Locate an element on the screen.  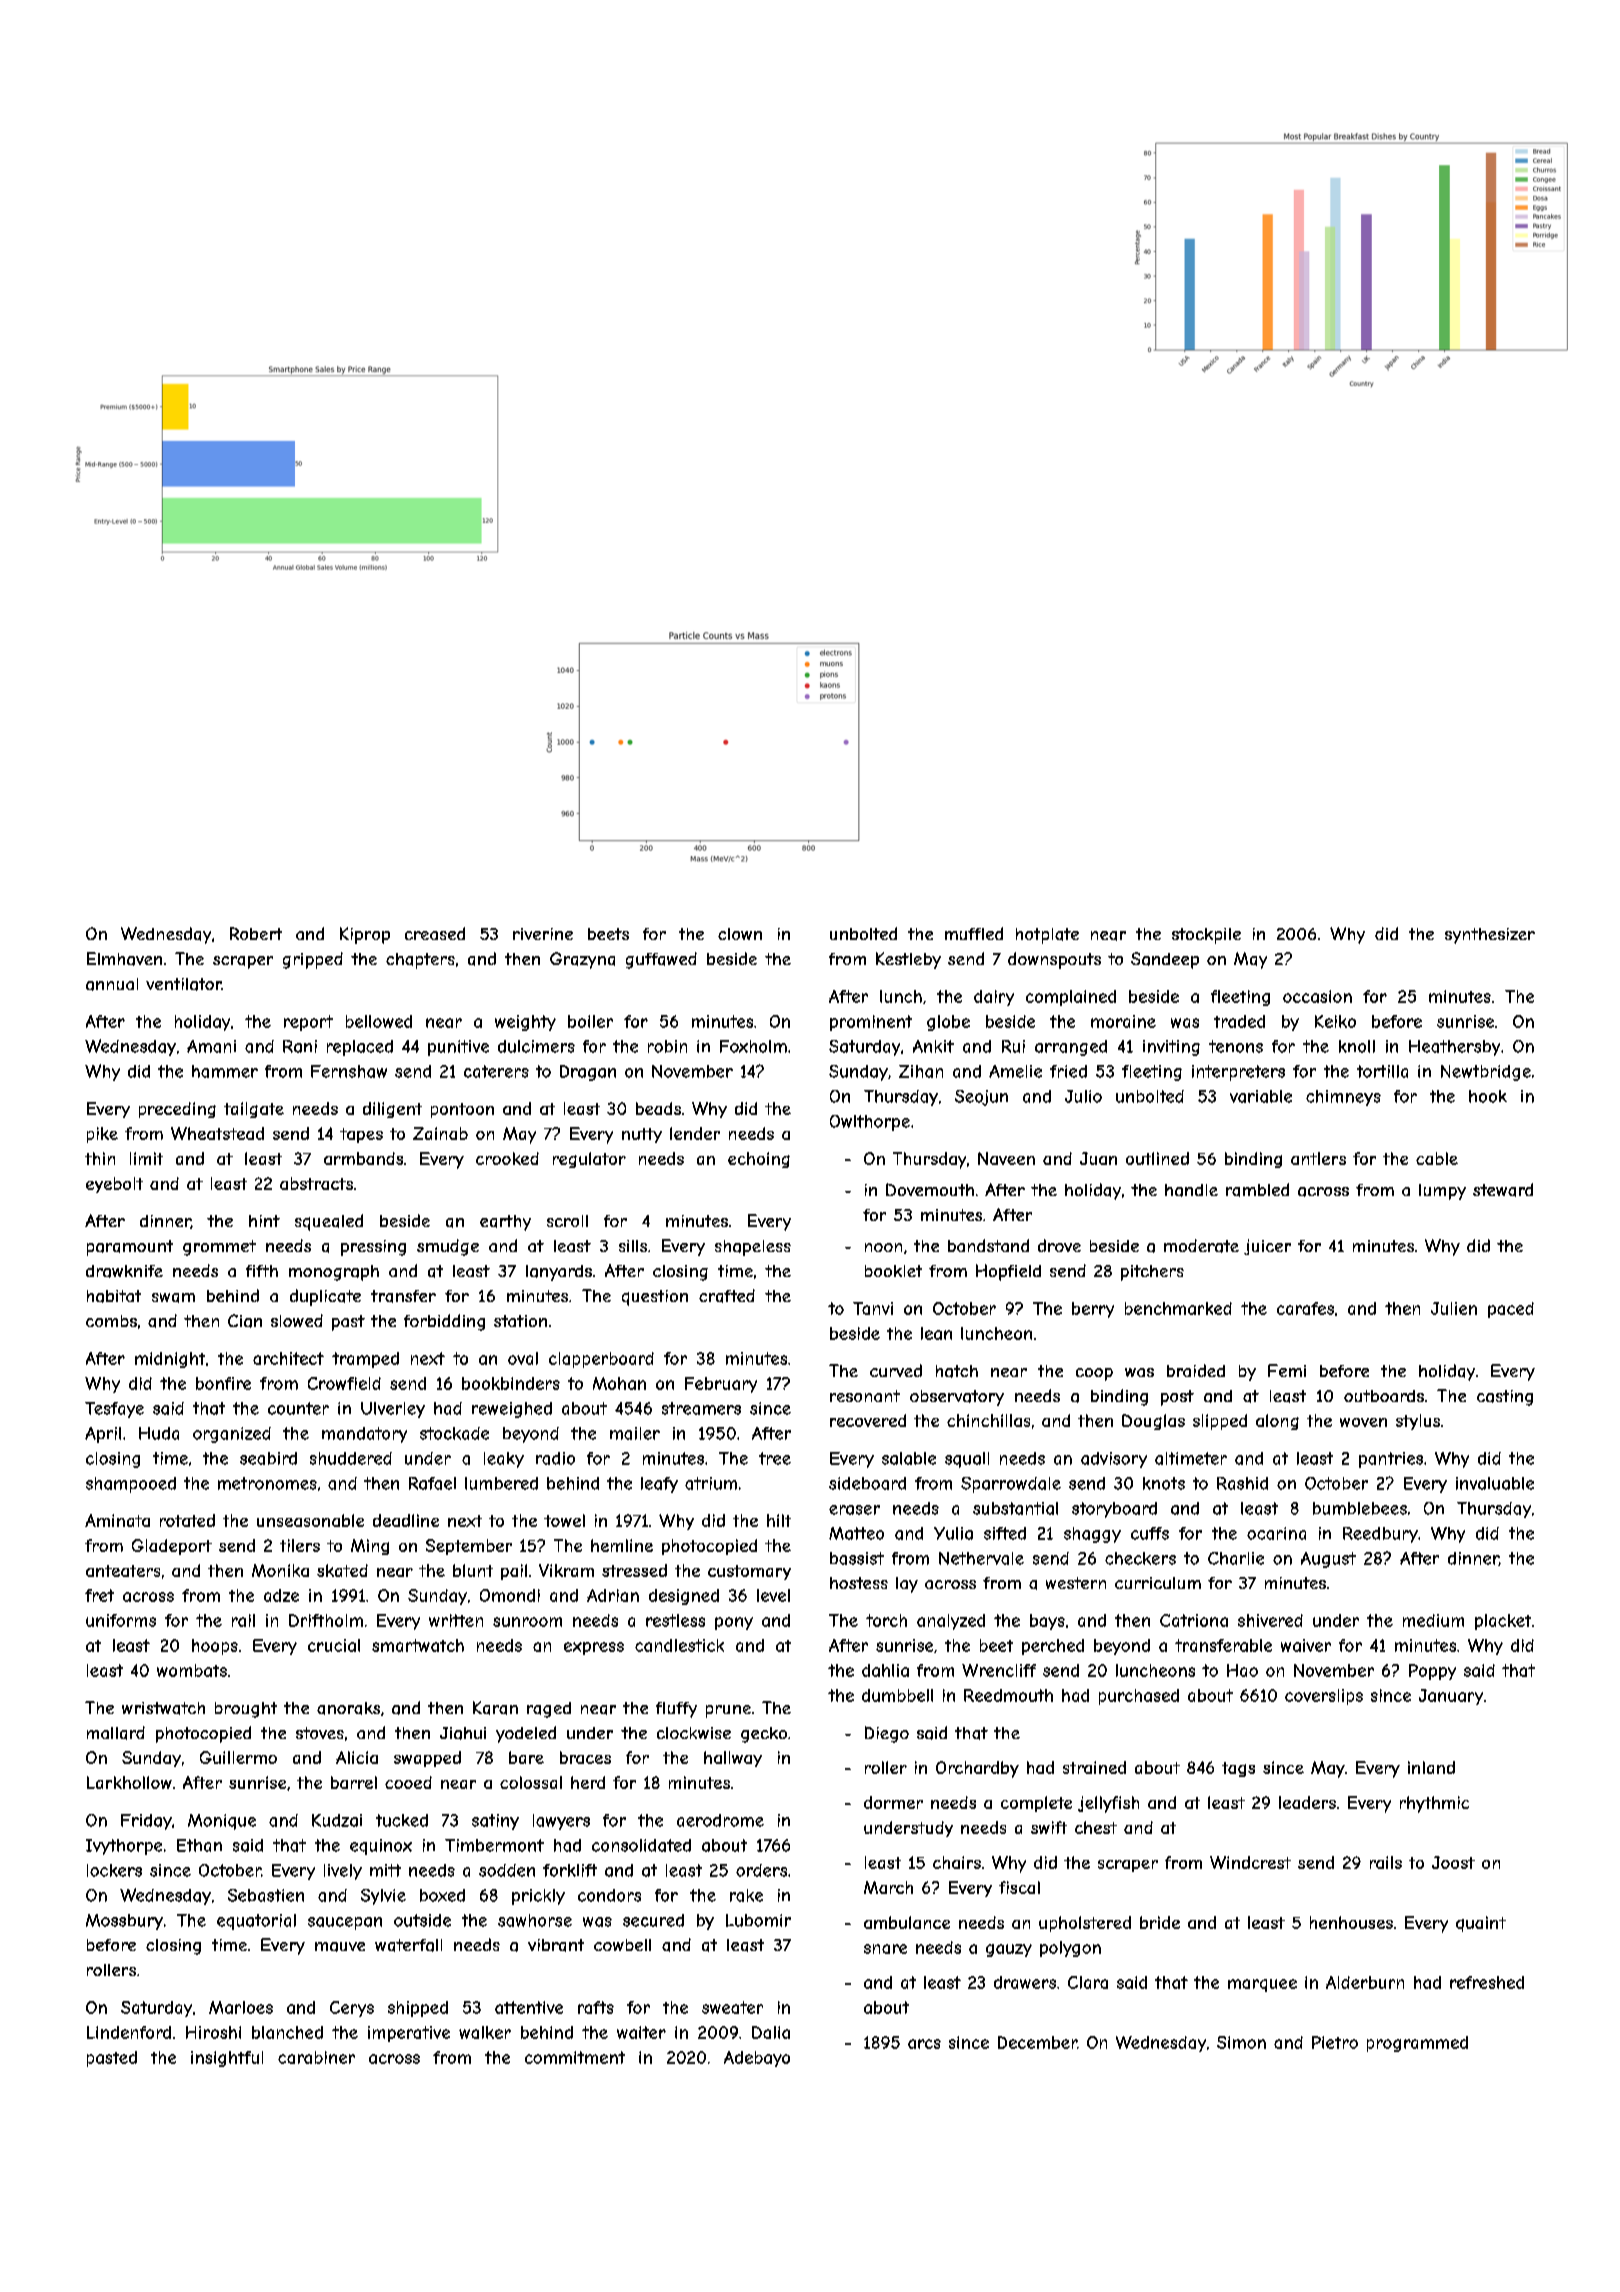
downspouts is located at coordinates (1054, 960).
